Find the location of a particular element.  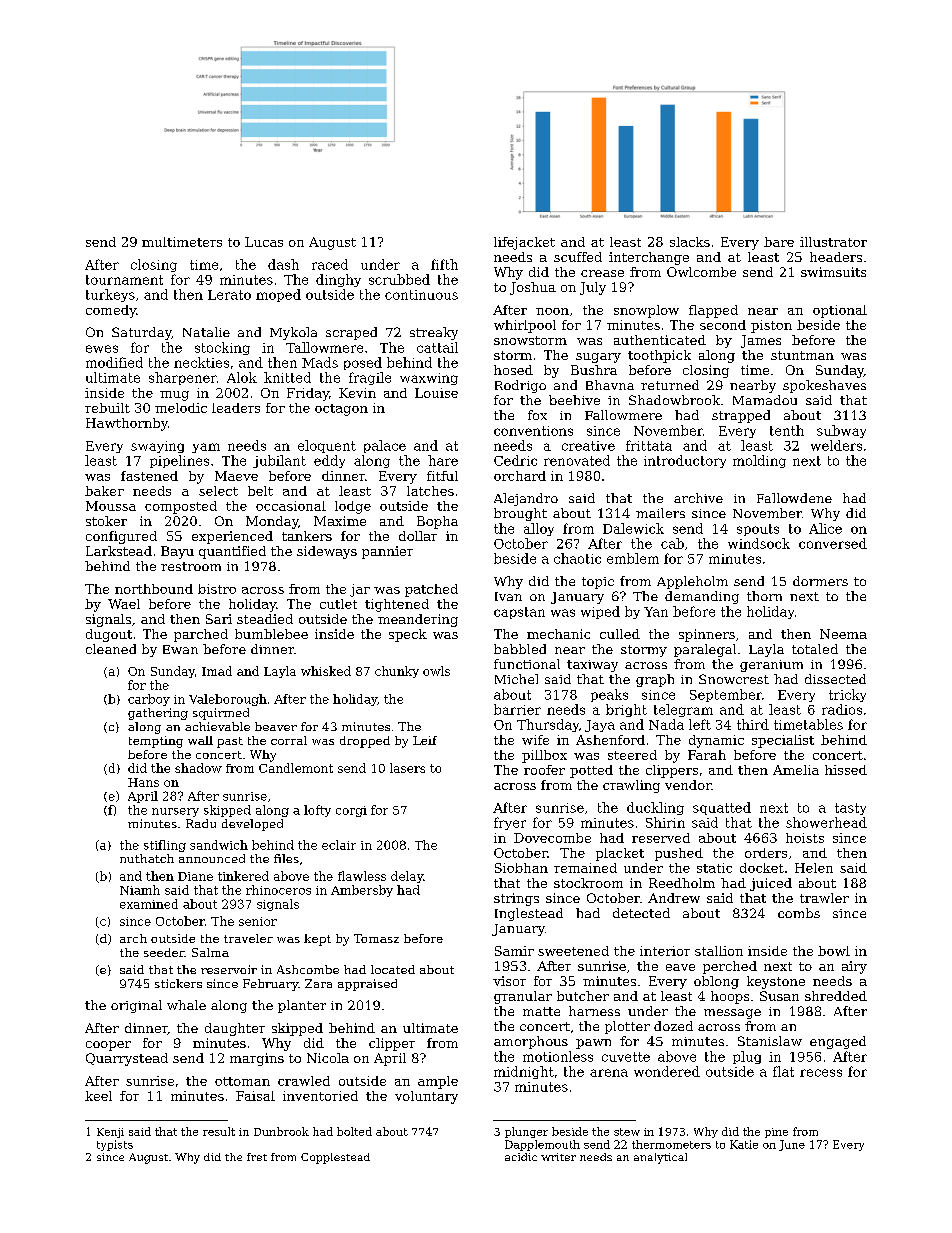

illustrator is located at coordinates (833, 242).
